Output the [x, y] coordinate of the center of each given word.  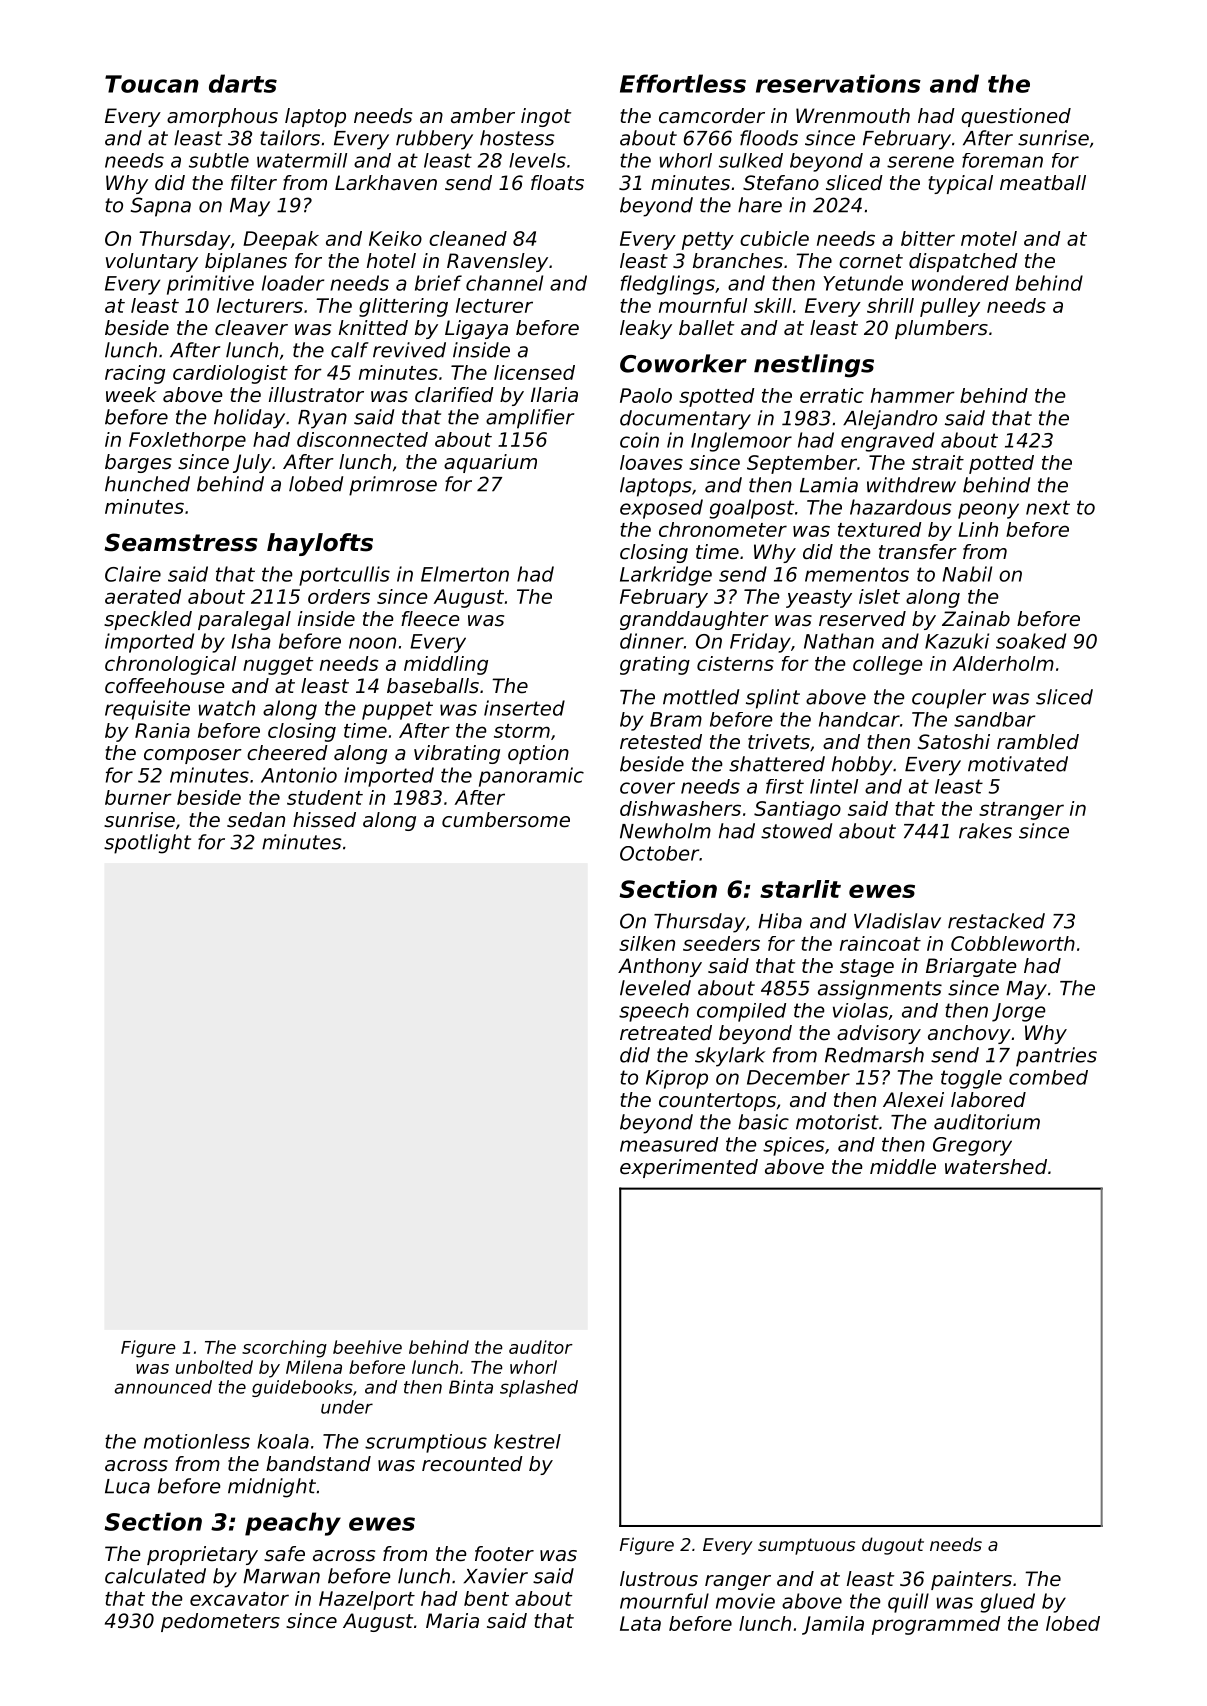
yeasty [819, 599]
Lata [640, 1623]
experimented [689, 1168]
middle [903, 1167]
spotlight [147, 844]
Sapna [161, 207]
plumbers [941, 329]
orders [339, 596]
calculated [155, 1576]
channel [504, 283]
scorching [284, 1349]
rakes [985, 831]
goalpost [751, 509]
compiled [741, 1012]
